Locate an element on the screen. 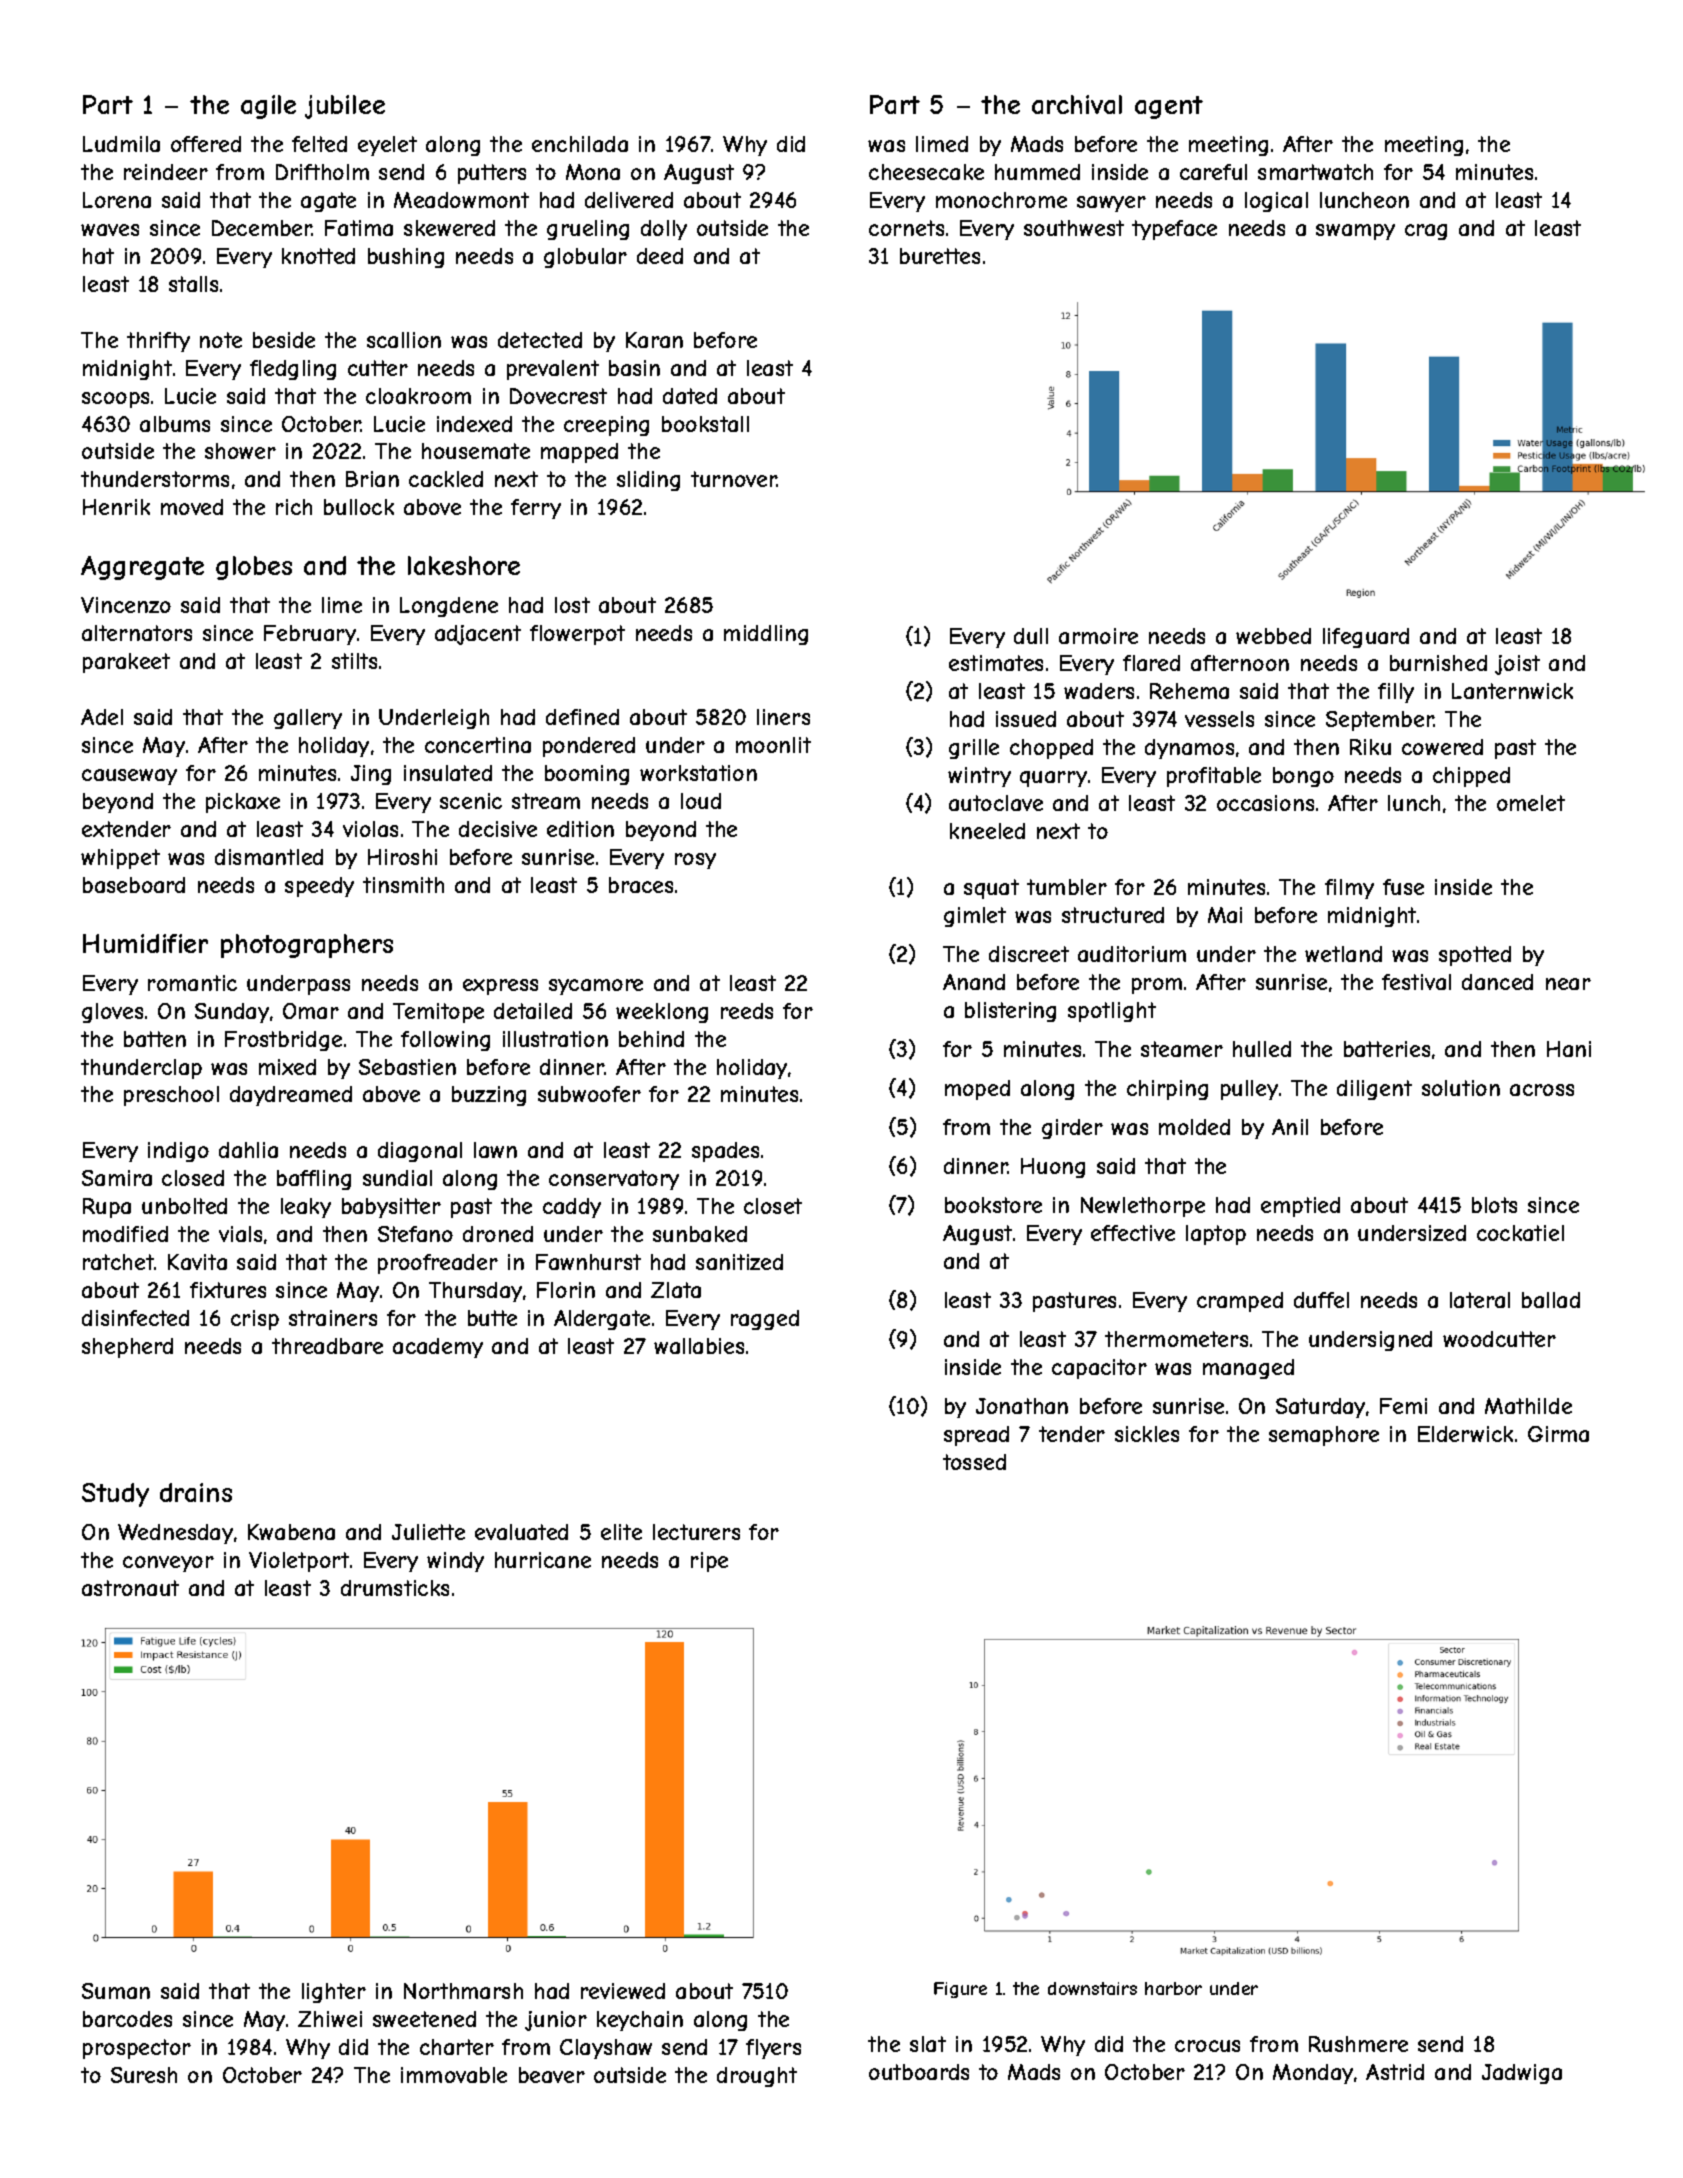 This screenshot has height=2178, width=1683. beaver is located at coordinates (552, 2075).
